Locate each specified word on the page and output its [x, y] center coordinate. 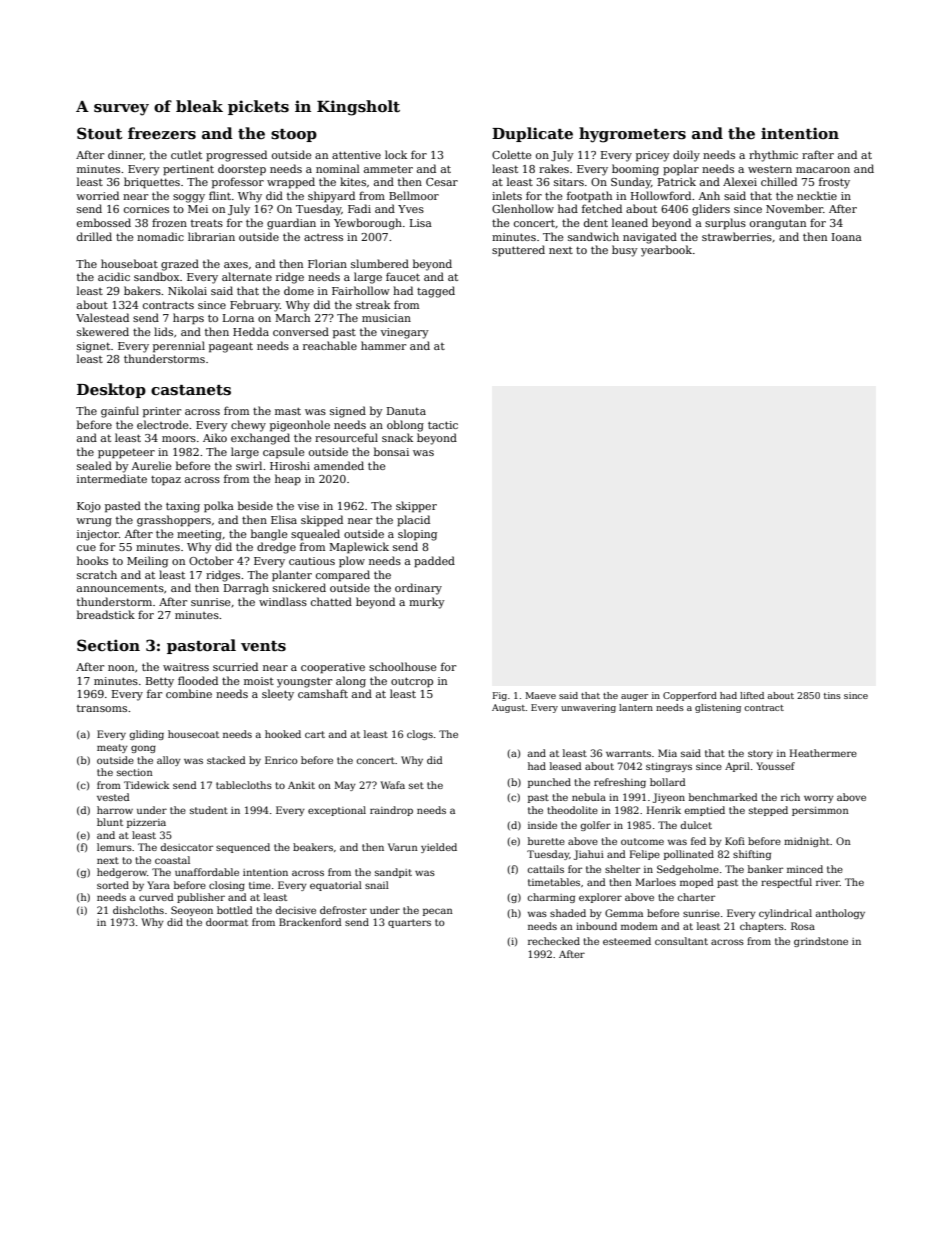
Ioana [847, 237]
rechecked [554, 941]
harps [188, 319]
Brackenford [310, 922]
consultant [681, 941]
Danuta [406, 411]
